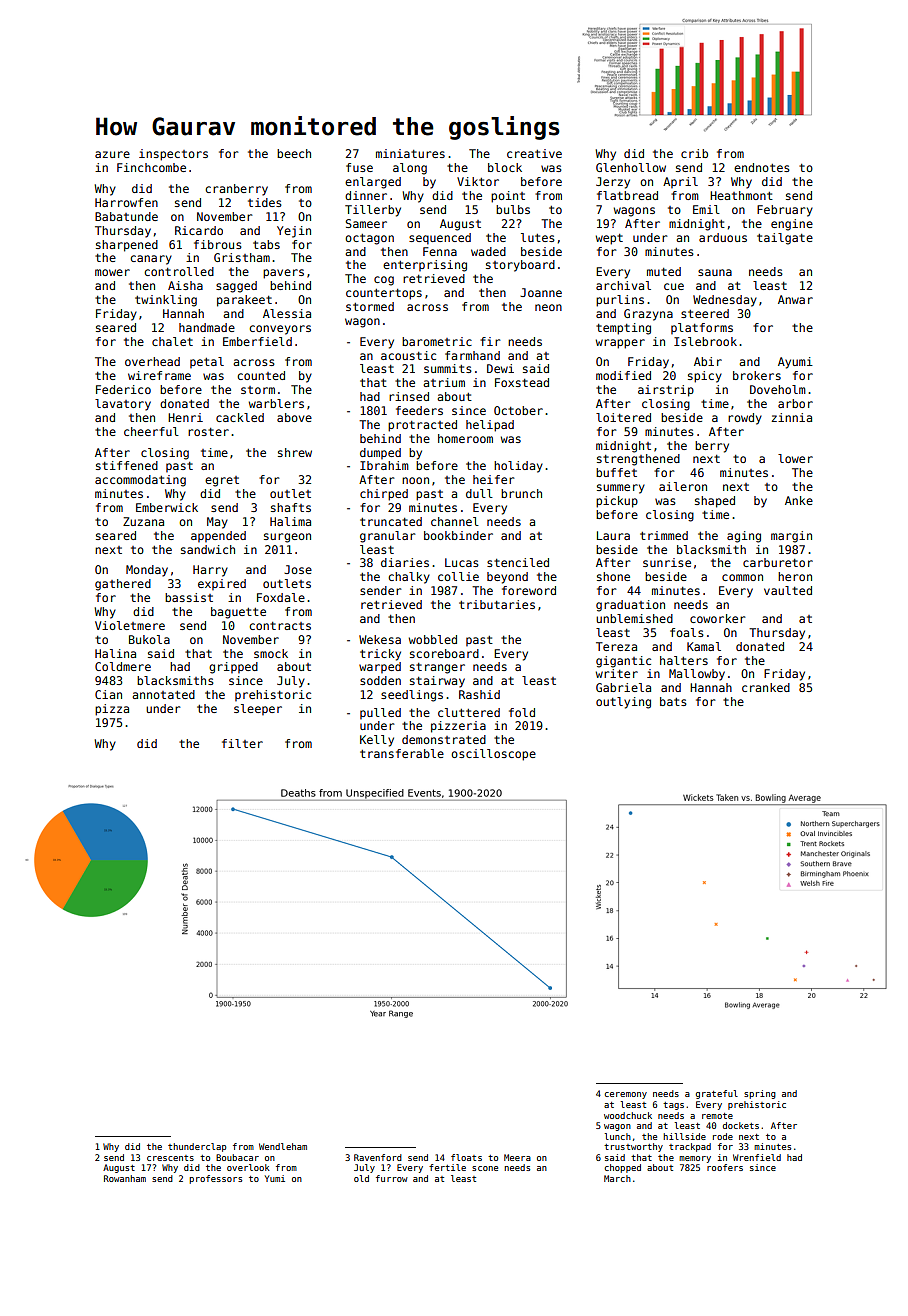 This screenshot has height=1316, width=908. What do you see at coordinates (298, 569) in the screenshot?
I see `Jose` at bounding box center [298, 569].
